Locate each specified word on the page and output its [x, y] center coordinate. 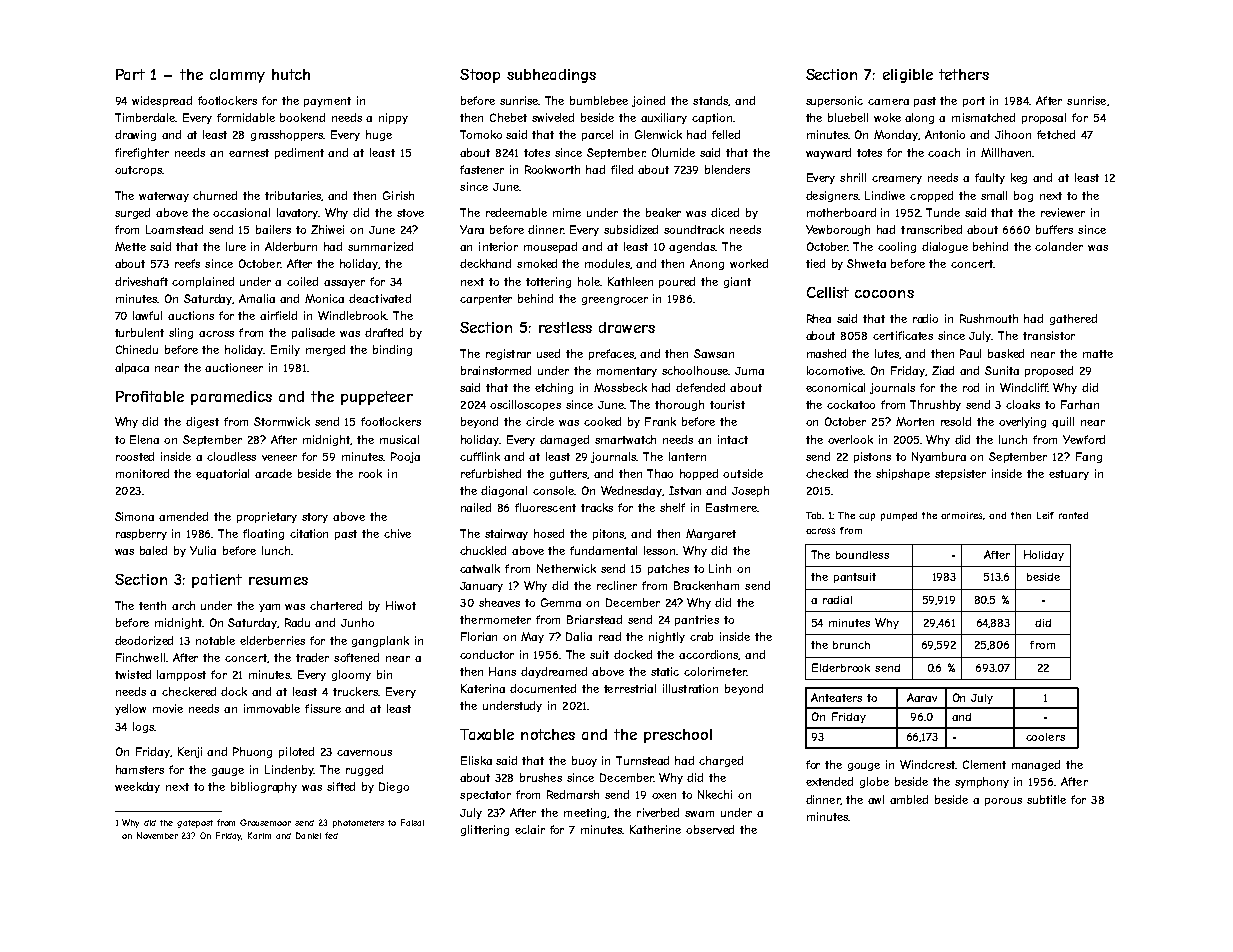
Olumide [673, 152]
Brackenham [706, 585]
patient [217, 581]
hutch [291, 74]
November [157, 835]
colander [1059, 246]
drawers [627, 327]
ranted [1073, 515]
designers [832, 196]
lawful [147, 315]
